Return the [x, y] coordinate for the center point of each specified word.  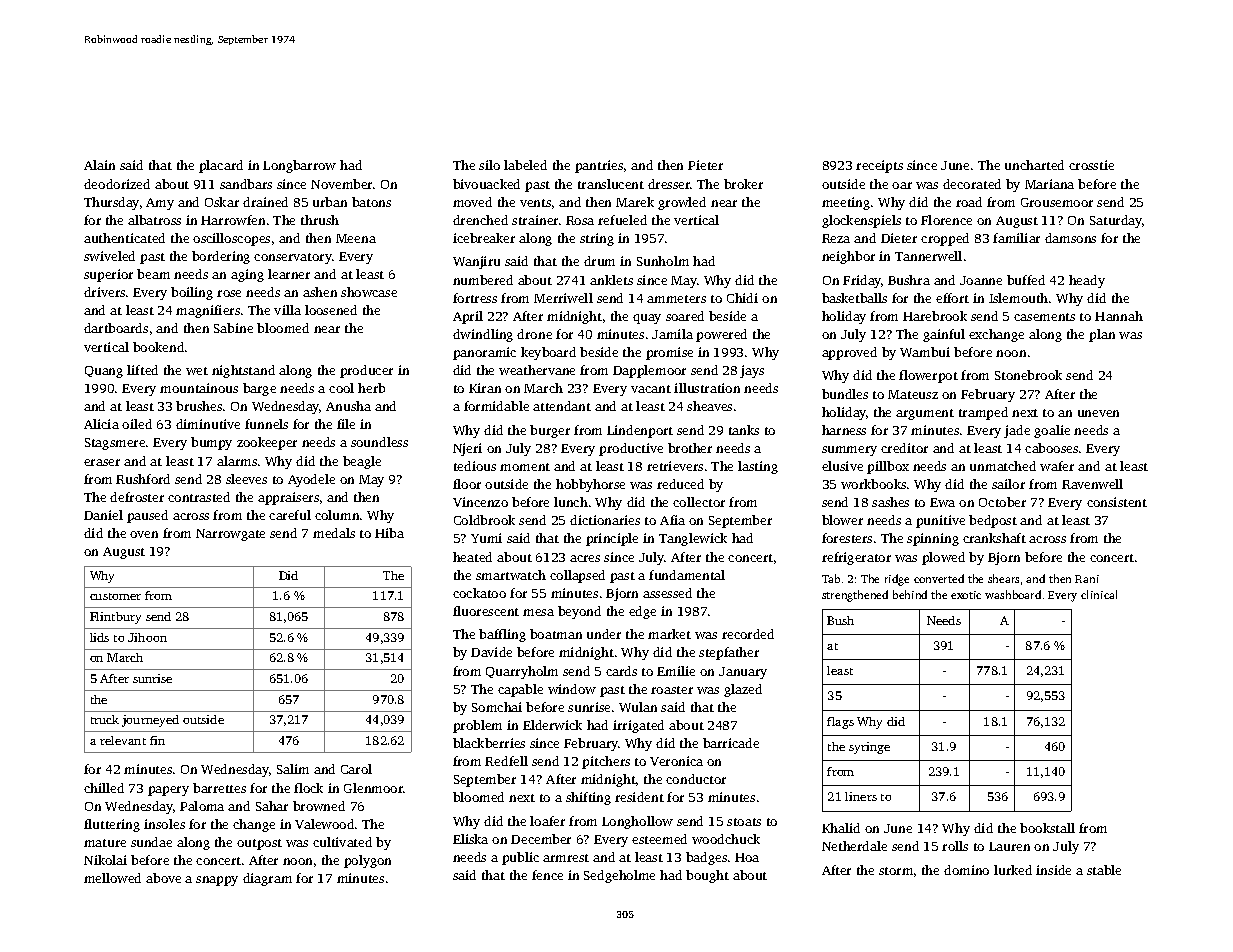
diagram [267, 879]
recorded [748, 634]
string [597, 239]
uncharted [1034, 165]
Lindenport [640, 431]
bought [707, 876]
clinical [1099, 594]
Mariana [1049, 184]
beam [153, 274]
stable [1104, 870]
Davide [491, 652]
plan [1102, 335]
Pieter [705, 165]
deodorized [117, 184]
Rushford [143, 479]
